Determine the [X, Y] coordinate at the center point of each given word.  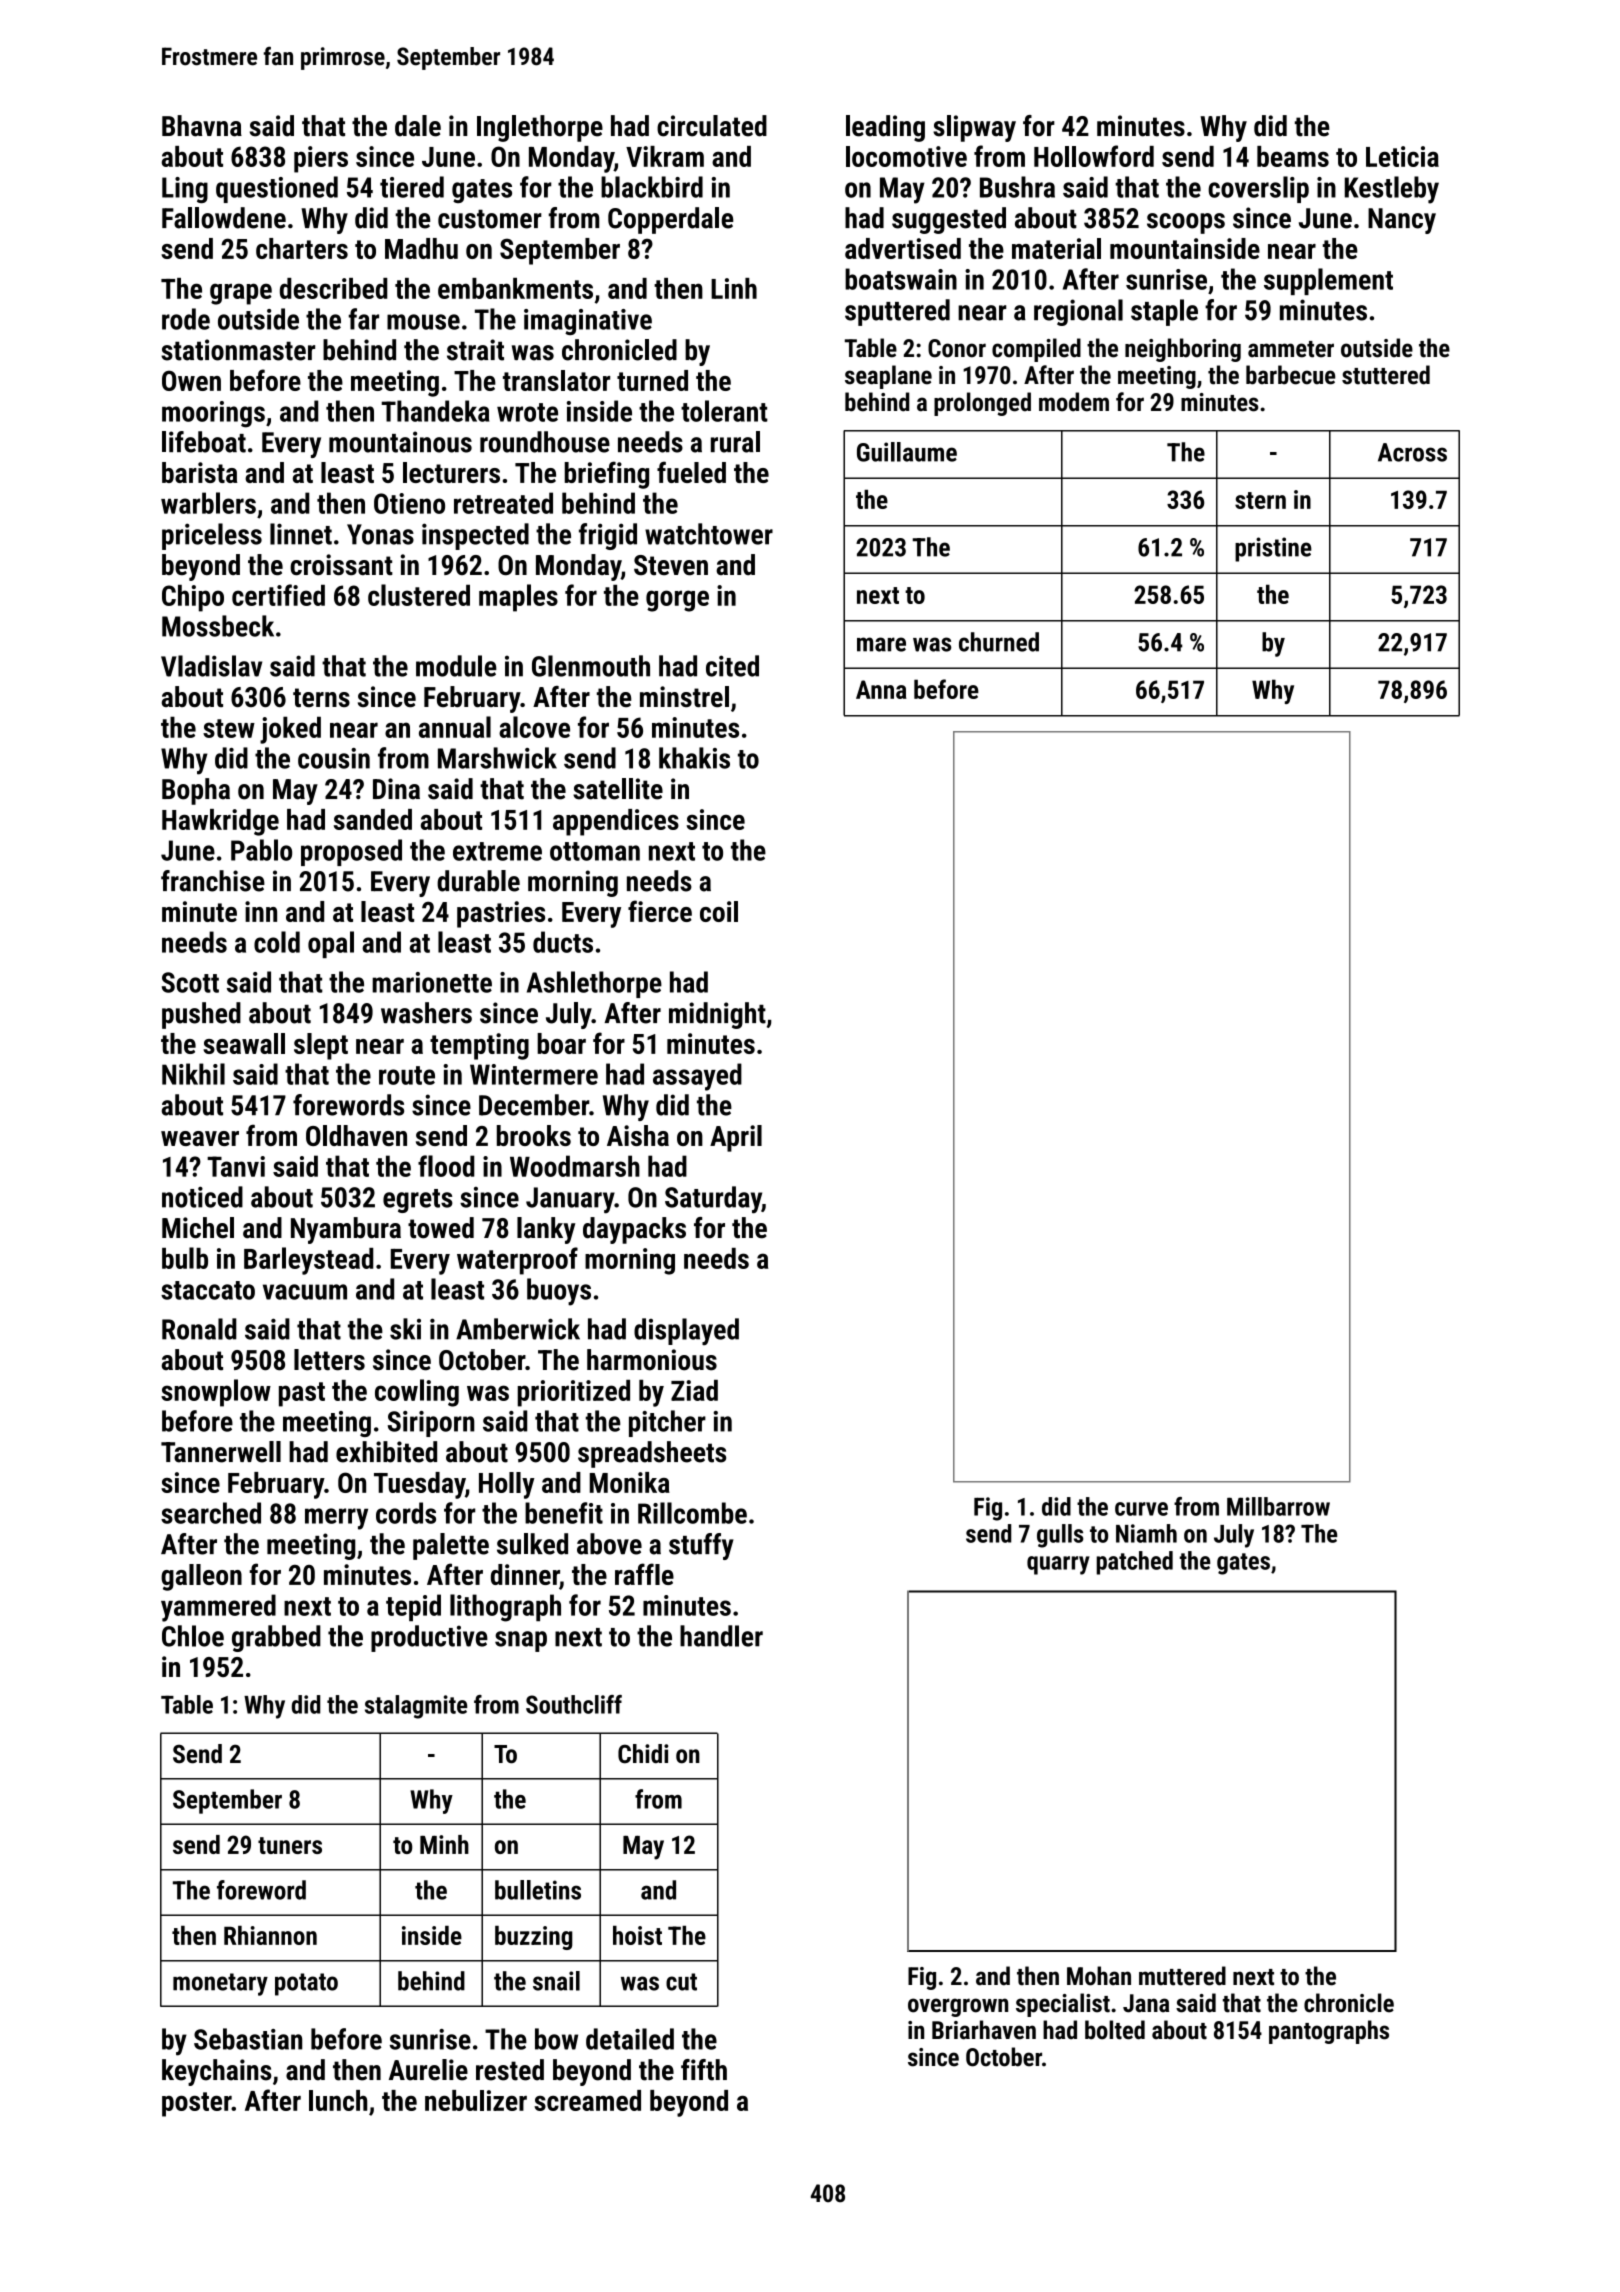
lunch [338, 2100]
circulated [712, 126]
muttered [1182, 1976]
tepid [413, 1607]
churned [999, 642]
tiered [412, 187]
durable [478, 881]
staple [1164, 312]
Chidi [643, 1754]
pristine [1273, 549]
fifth [704, 2070]
